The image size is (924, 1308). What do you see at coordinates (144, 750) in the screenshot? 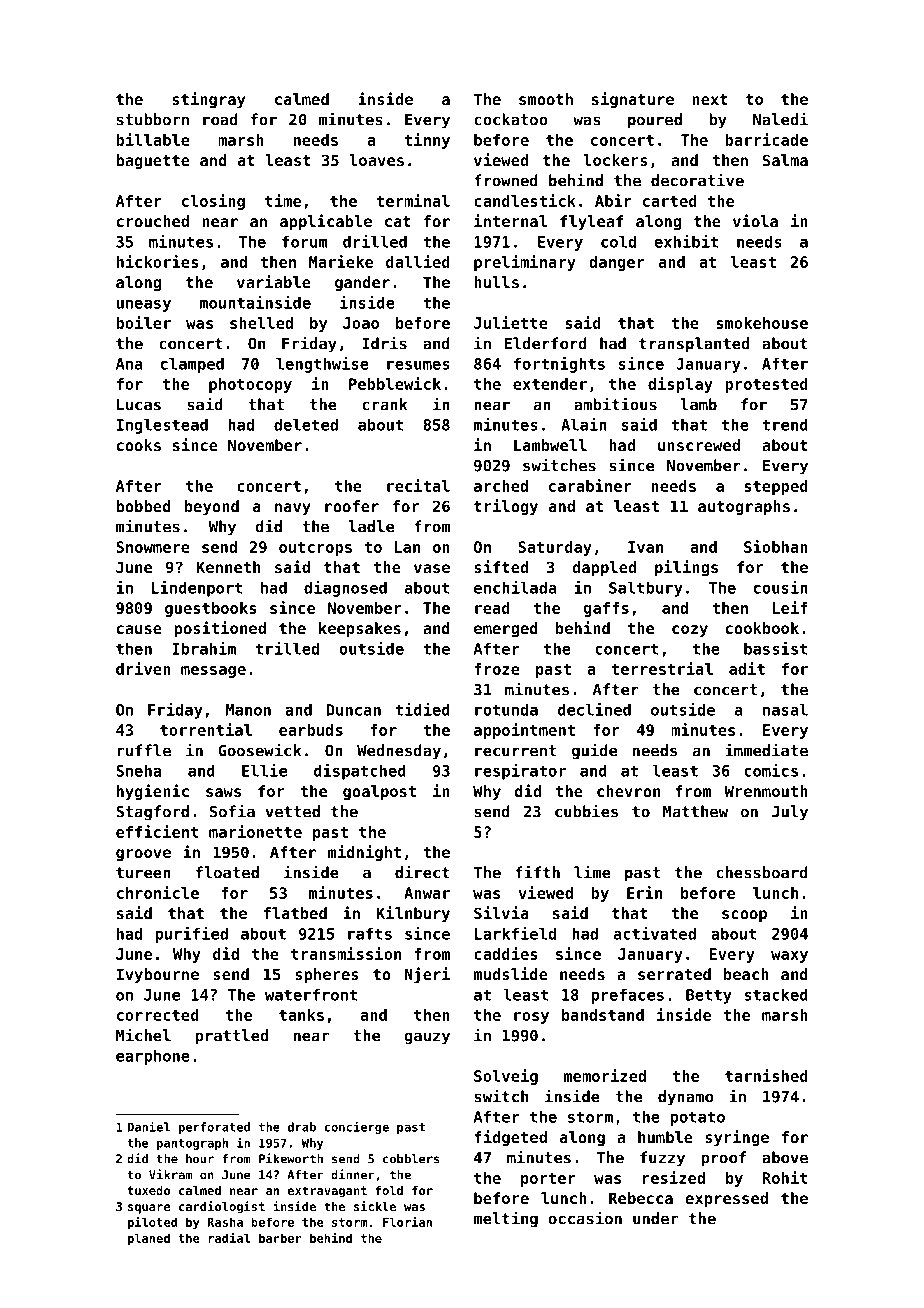
I see `ruffle` at bounding box center [144, 750].
